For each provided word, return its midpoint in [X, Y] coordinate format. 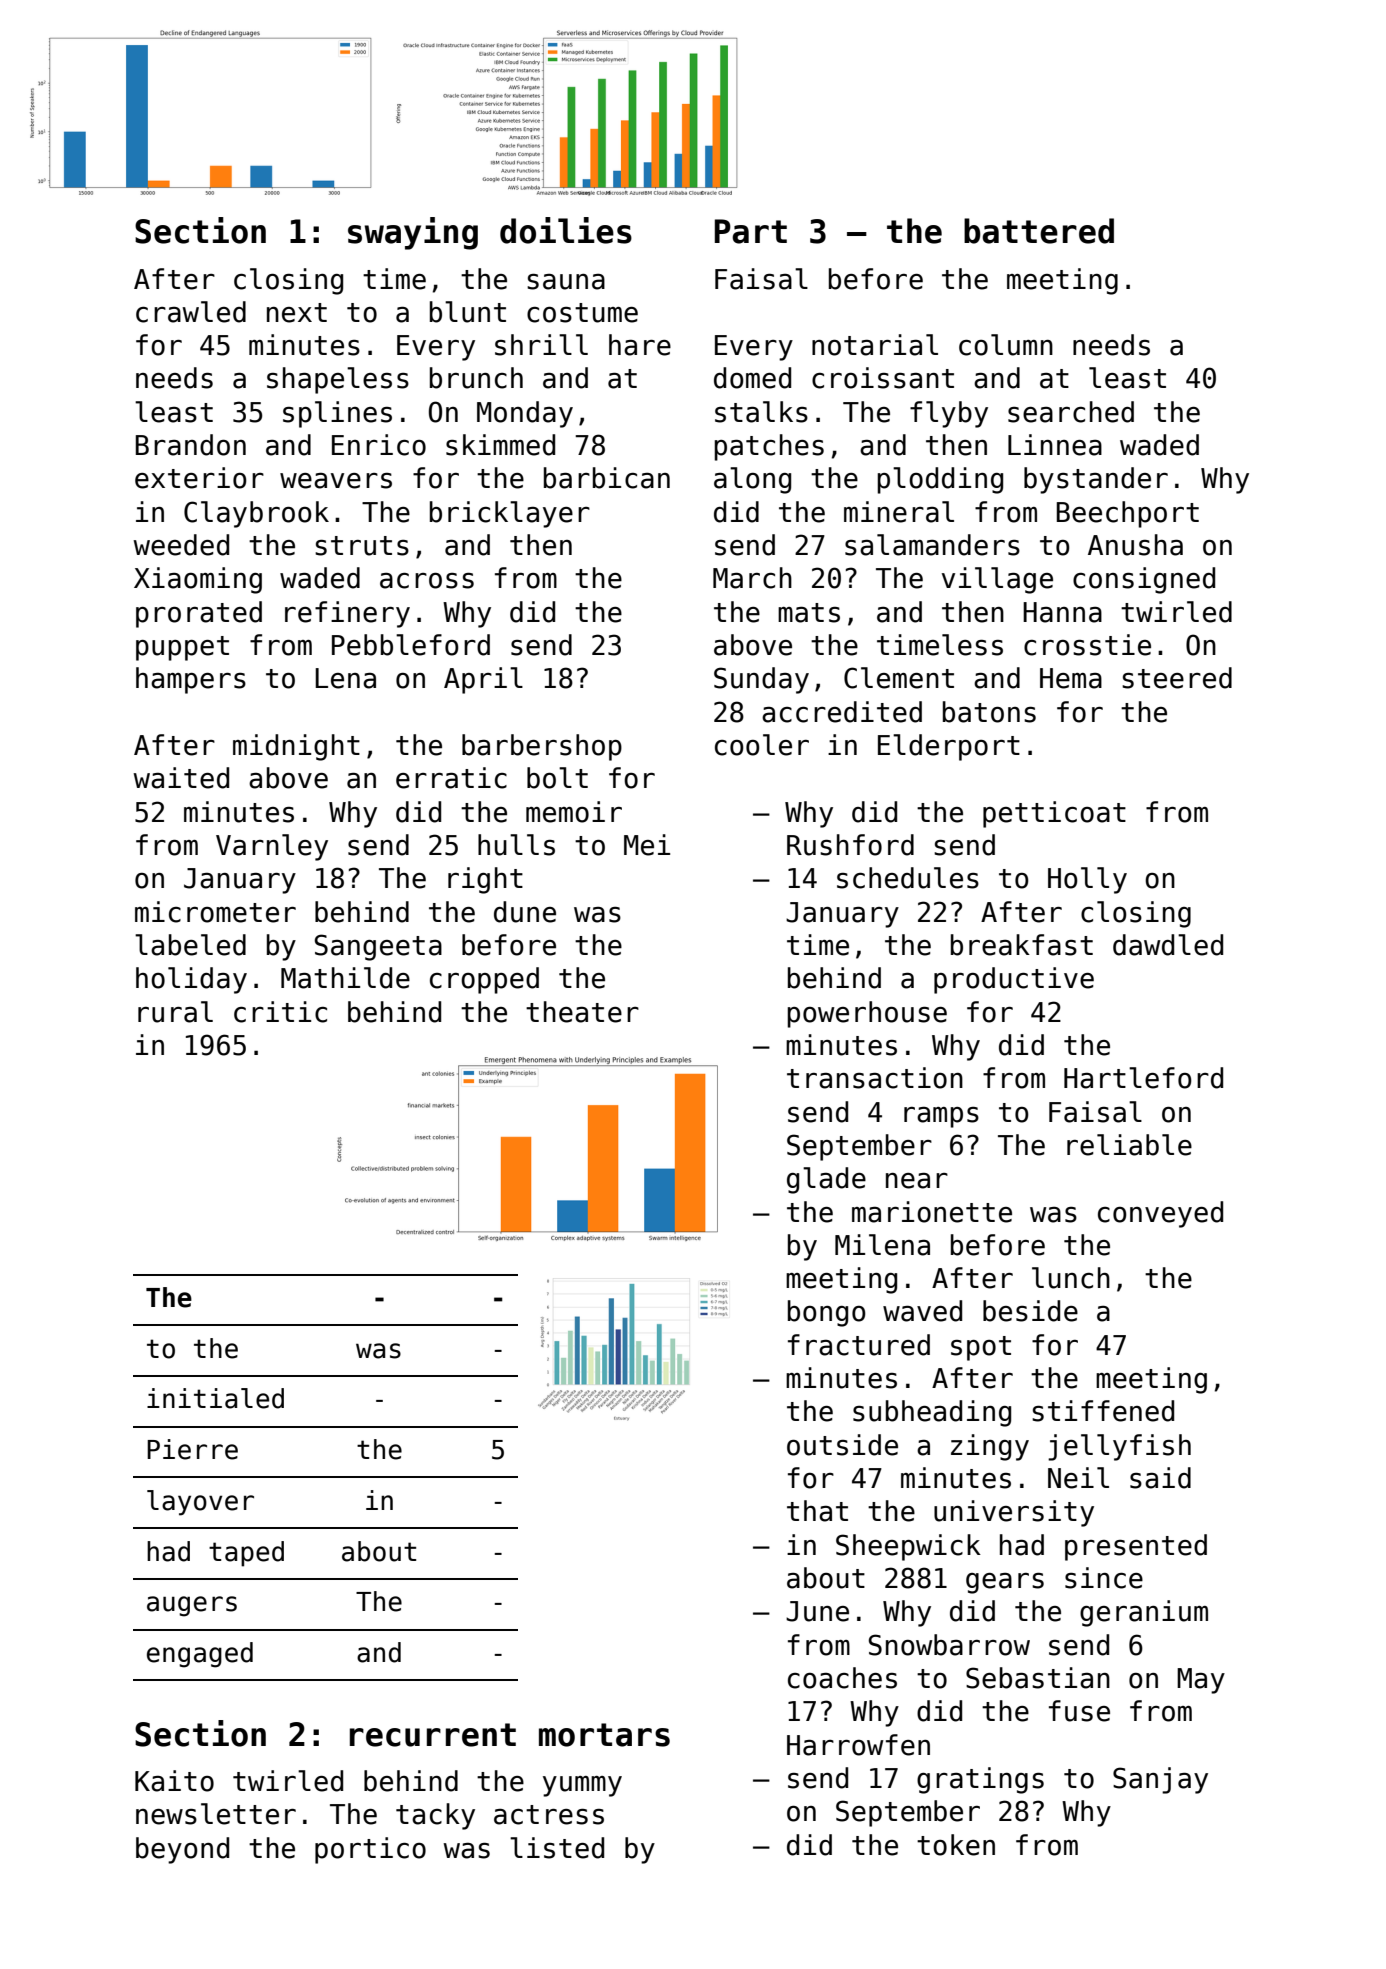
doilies [566, 230]
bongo [827, 1313]
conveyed [1160, 1214]
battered [1039, 231]
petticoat [1054, 814]
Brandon [191, 445]
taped [246, 1554]
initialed [215, 1398]
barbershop [542, 747]
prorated [199, 614]
